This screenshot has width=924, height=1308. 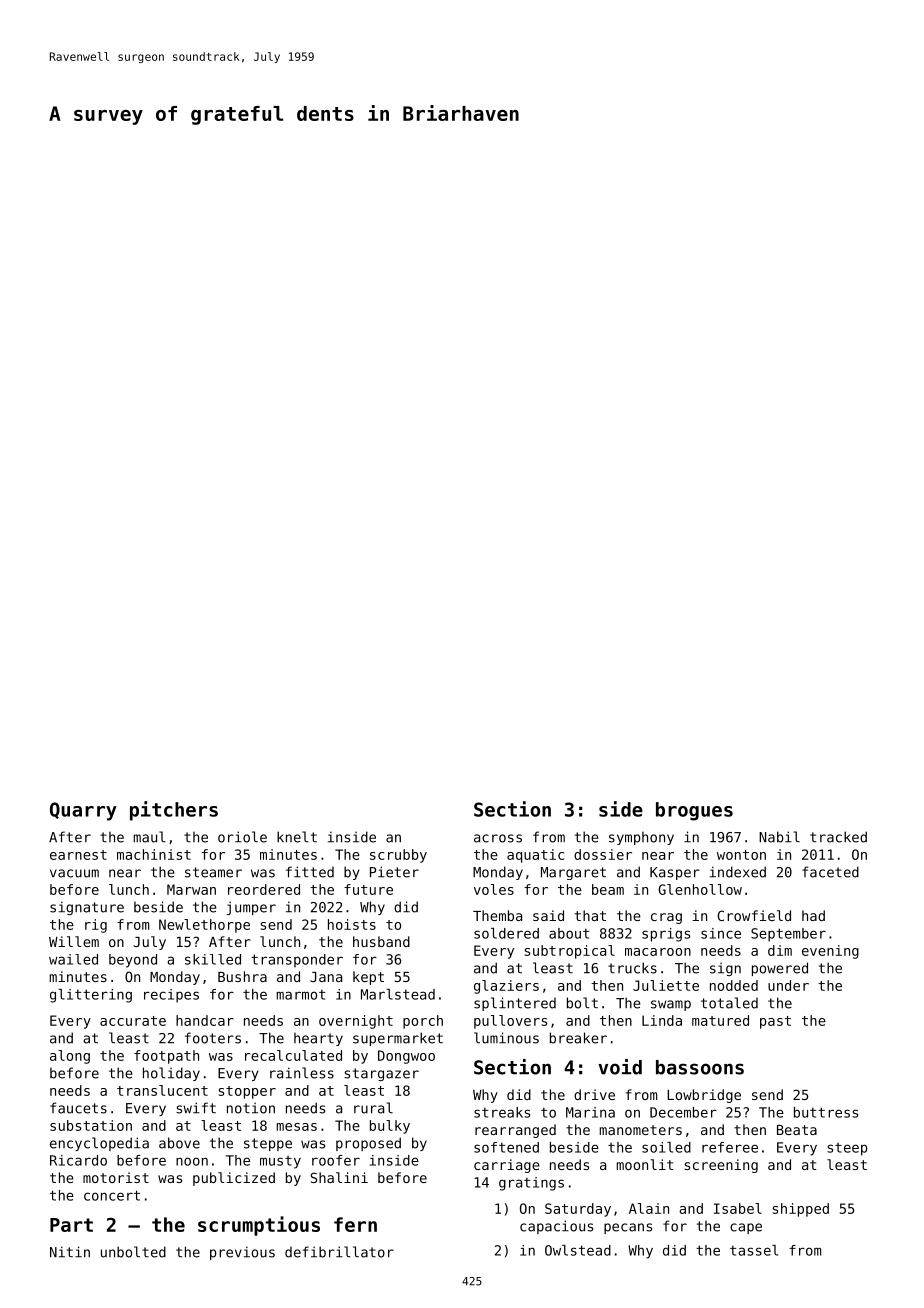 What do you see at coordinates (694, 811) in the screenshot?
I see `brogues` at bounding box center [694, 811].
